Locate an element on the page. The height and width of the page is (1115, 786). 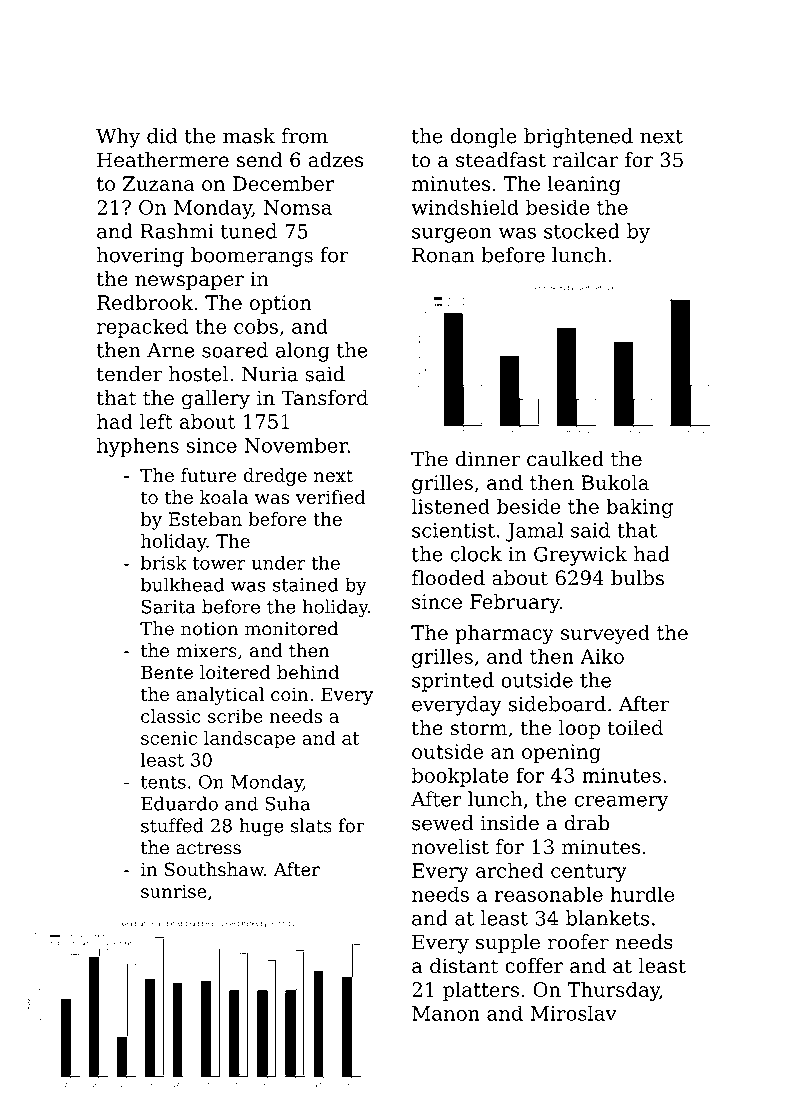
sunrise is located at coordinates (174, 891).
